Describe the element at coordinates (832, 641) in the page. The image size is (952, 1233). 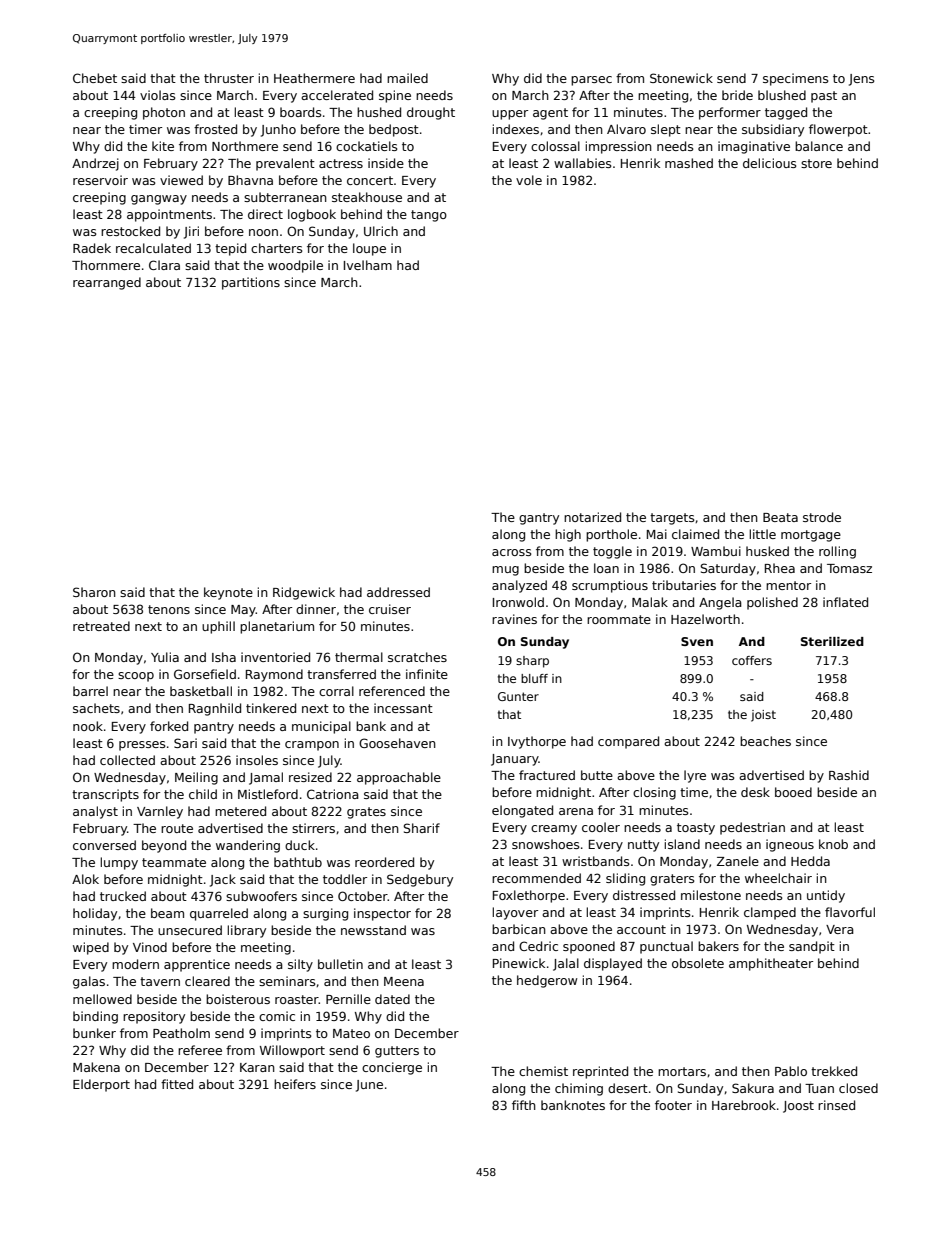
I see `Sterilized` at that location.
